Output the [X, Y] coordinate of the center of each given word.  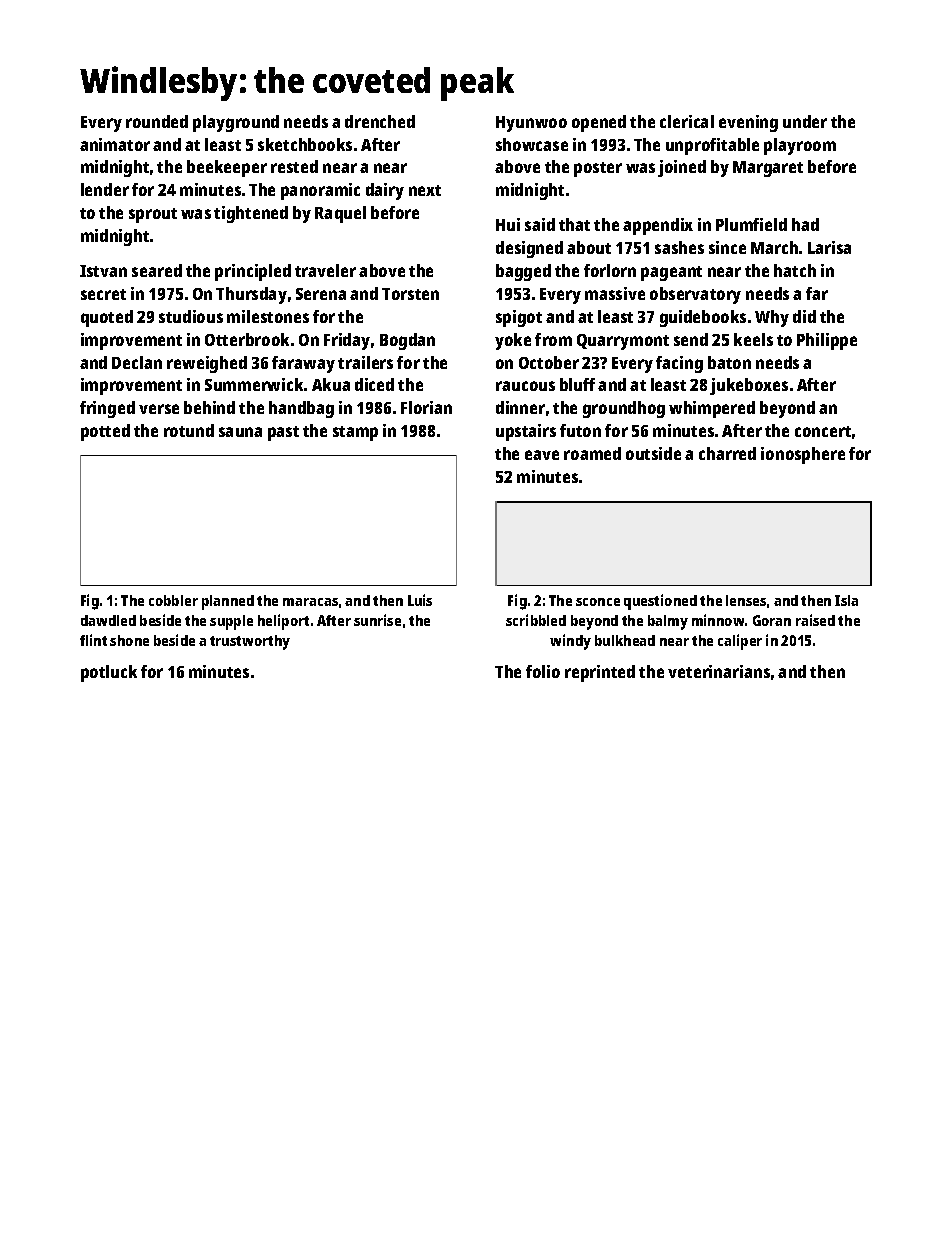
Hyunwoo [531, 124]
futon [580, 430]
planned [228, 602]
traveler [325, 270]
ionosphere [803, 455]
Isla [846, 600]
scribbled [536, 620]
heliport [283, 622]
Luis [420, 600]
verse [159, 409]
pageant [671, 273]
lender [105, 189]
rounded [157, 121]
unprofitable [712, 146]
